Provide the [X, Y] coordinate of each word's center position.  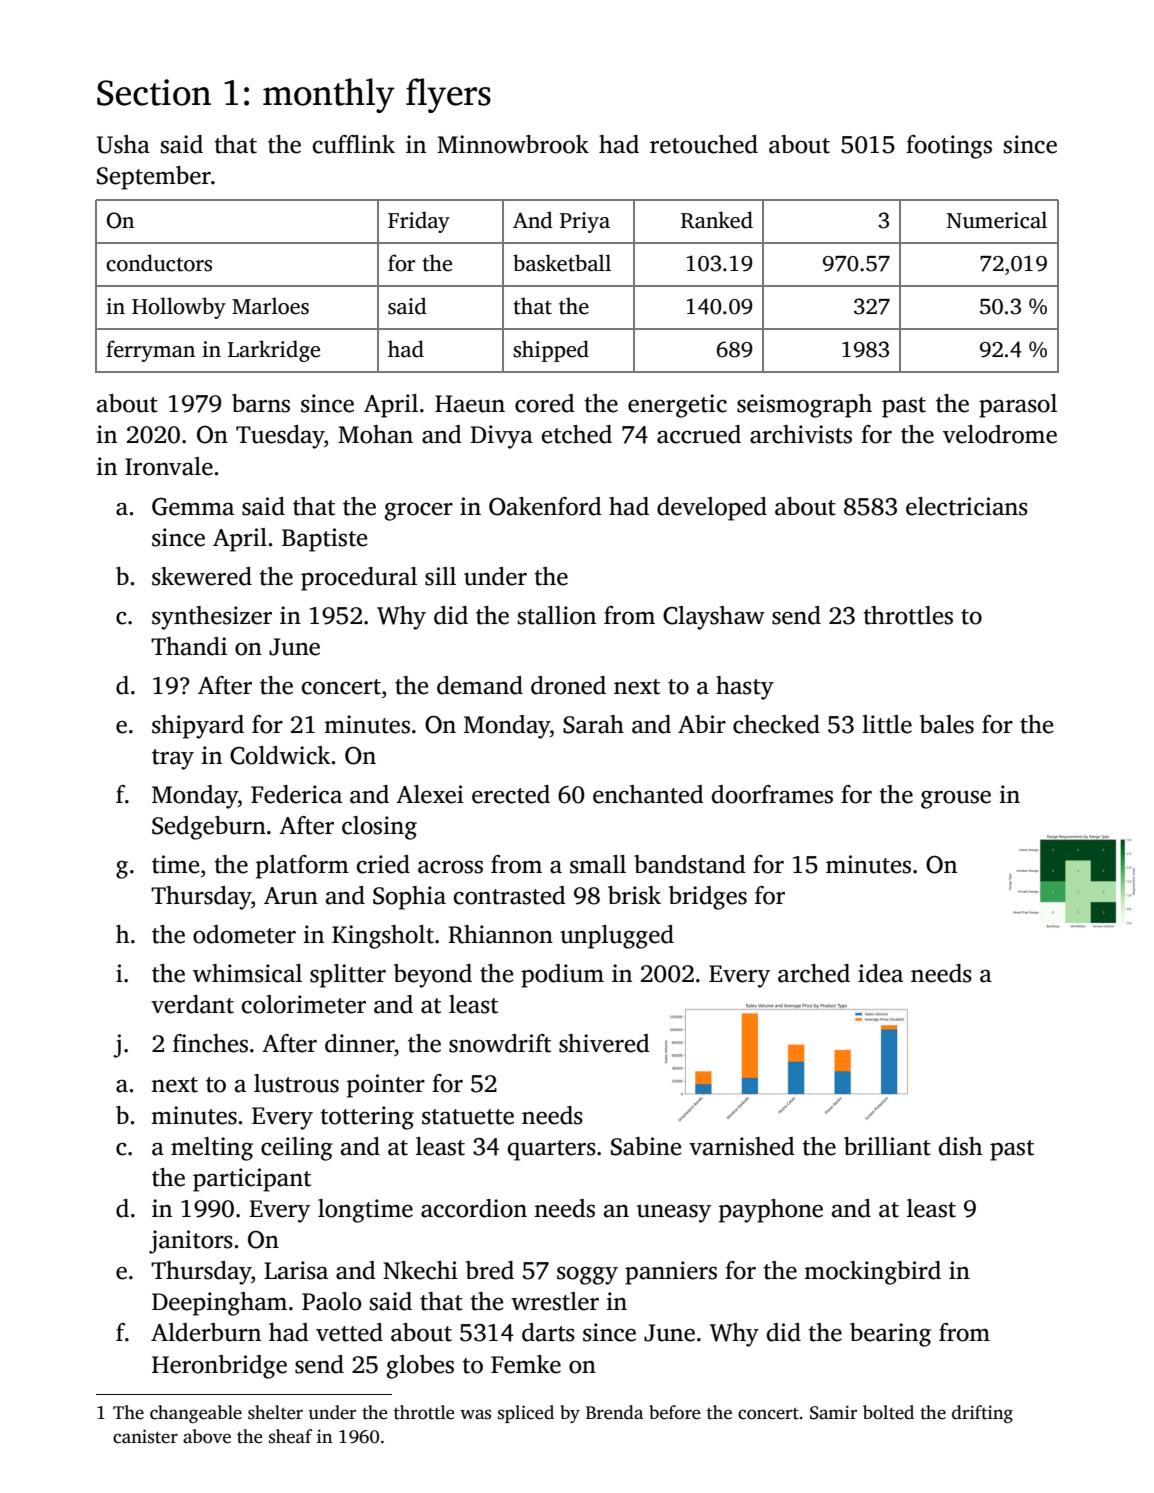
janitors [191, 1242]
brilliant [887, 1146]
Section [154, 92]
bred [490, 1270]
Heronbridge [219, 1367]
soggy [587, 1275]
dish [961, 1146]
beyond [433, 976]
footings [949, 147]
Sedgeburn [209, 828]
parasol [1018, 406]
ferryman [150, 351]
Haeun [470, 404]
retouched [704, 144]
